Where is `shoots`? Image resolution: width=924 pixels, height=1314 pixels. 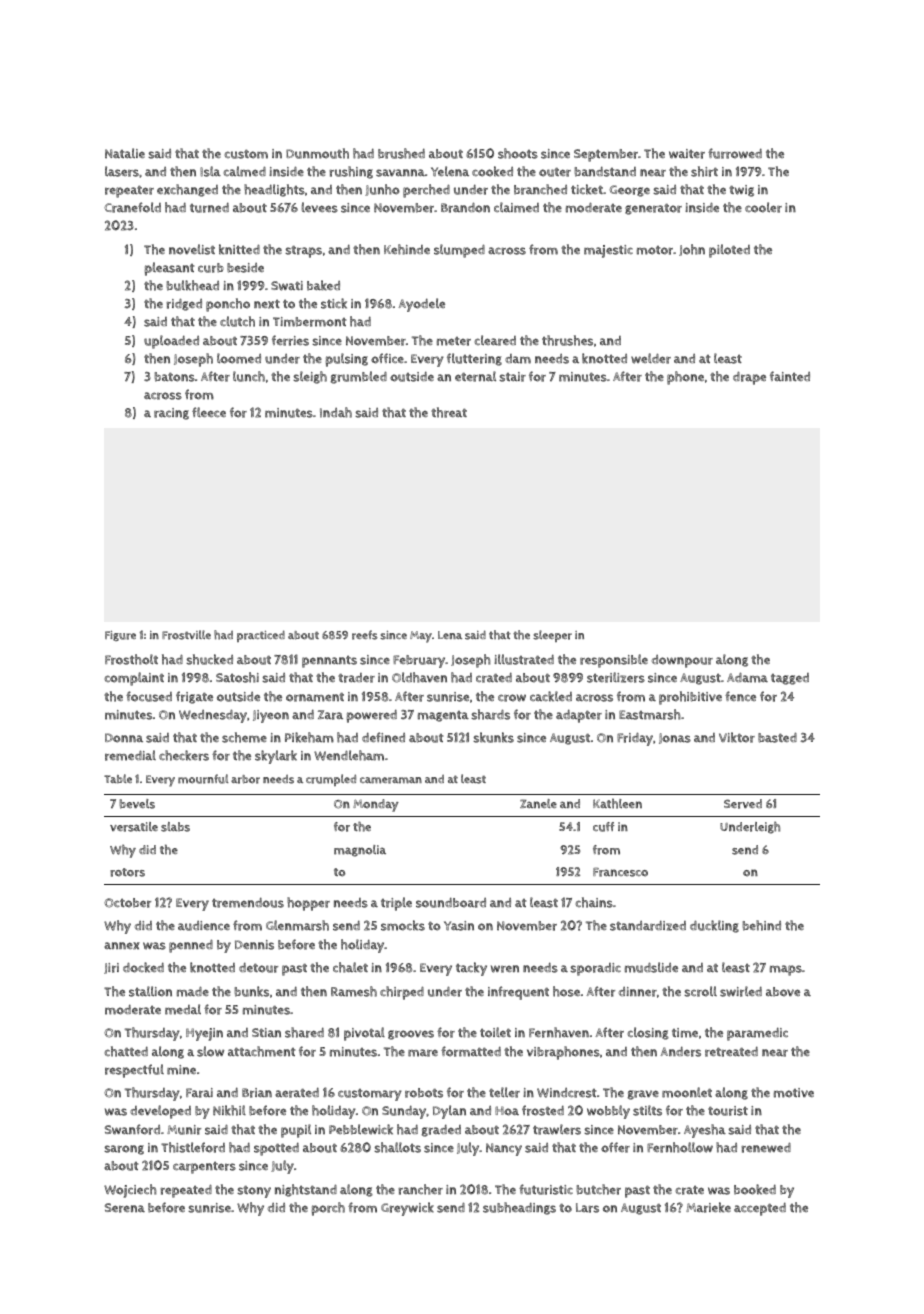 shoots is located at coordinates (518, 153).
